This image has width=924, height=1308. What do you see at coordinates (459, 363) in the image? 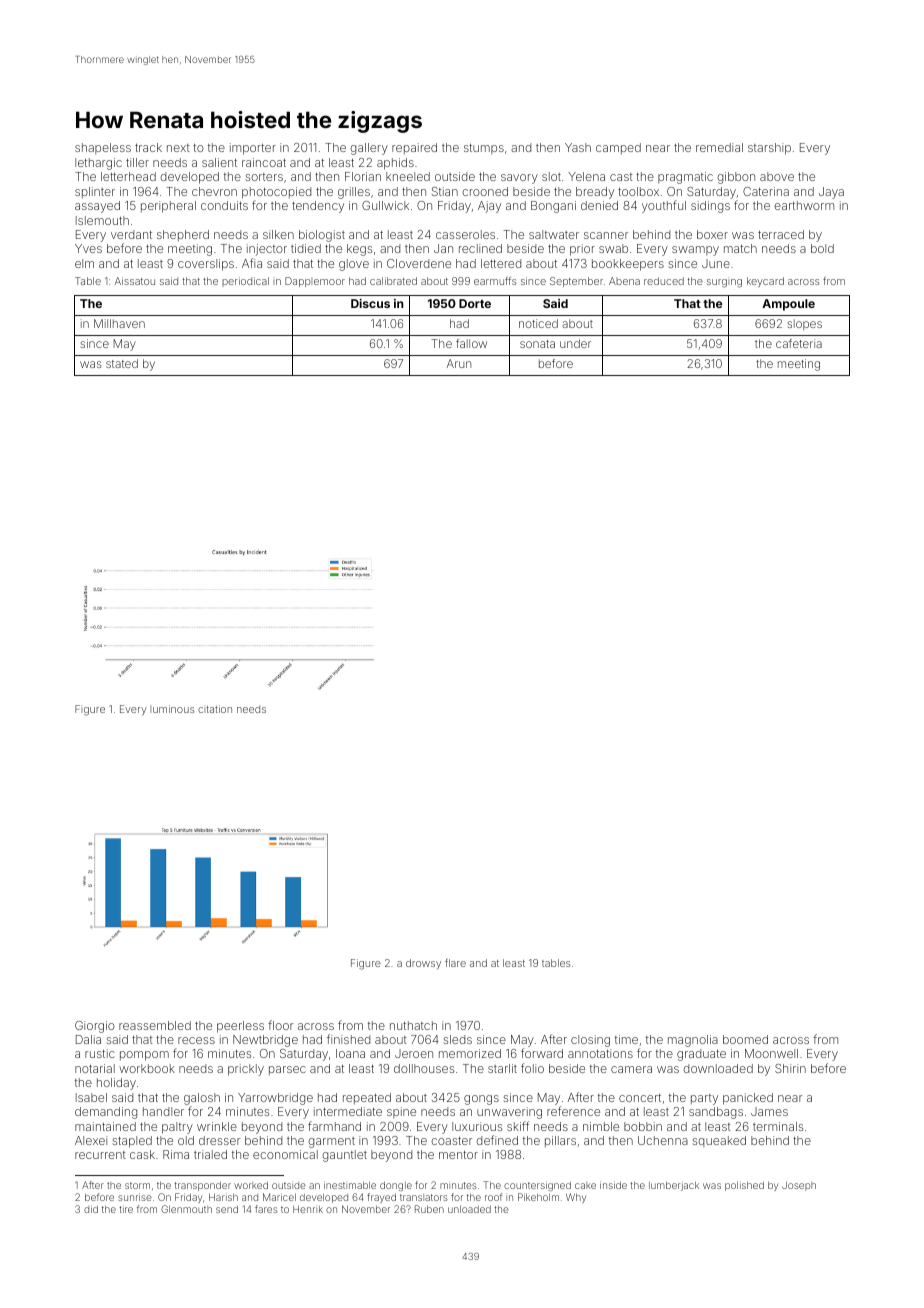
I see `Arun` at bounding box center [459, 363].
